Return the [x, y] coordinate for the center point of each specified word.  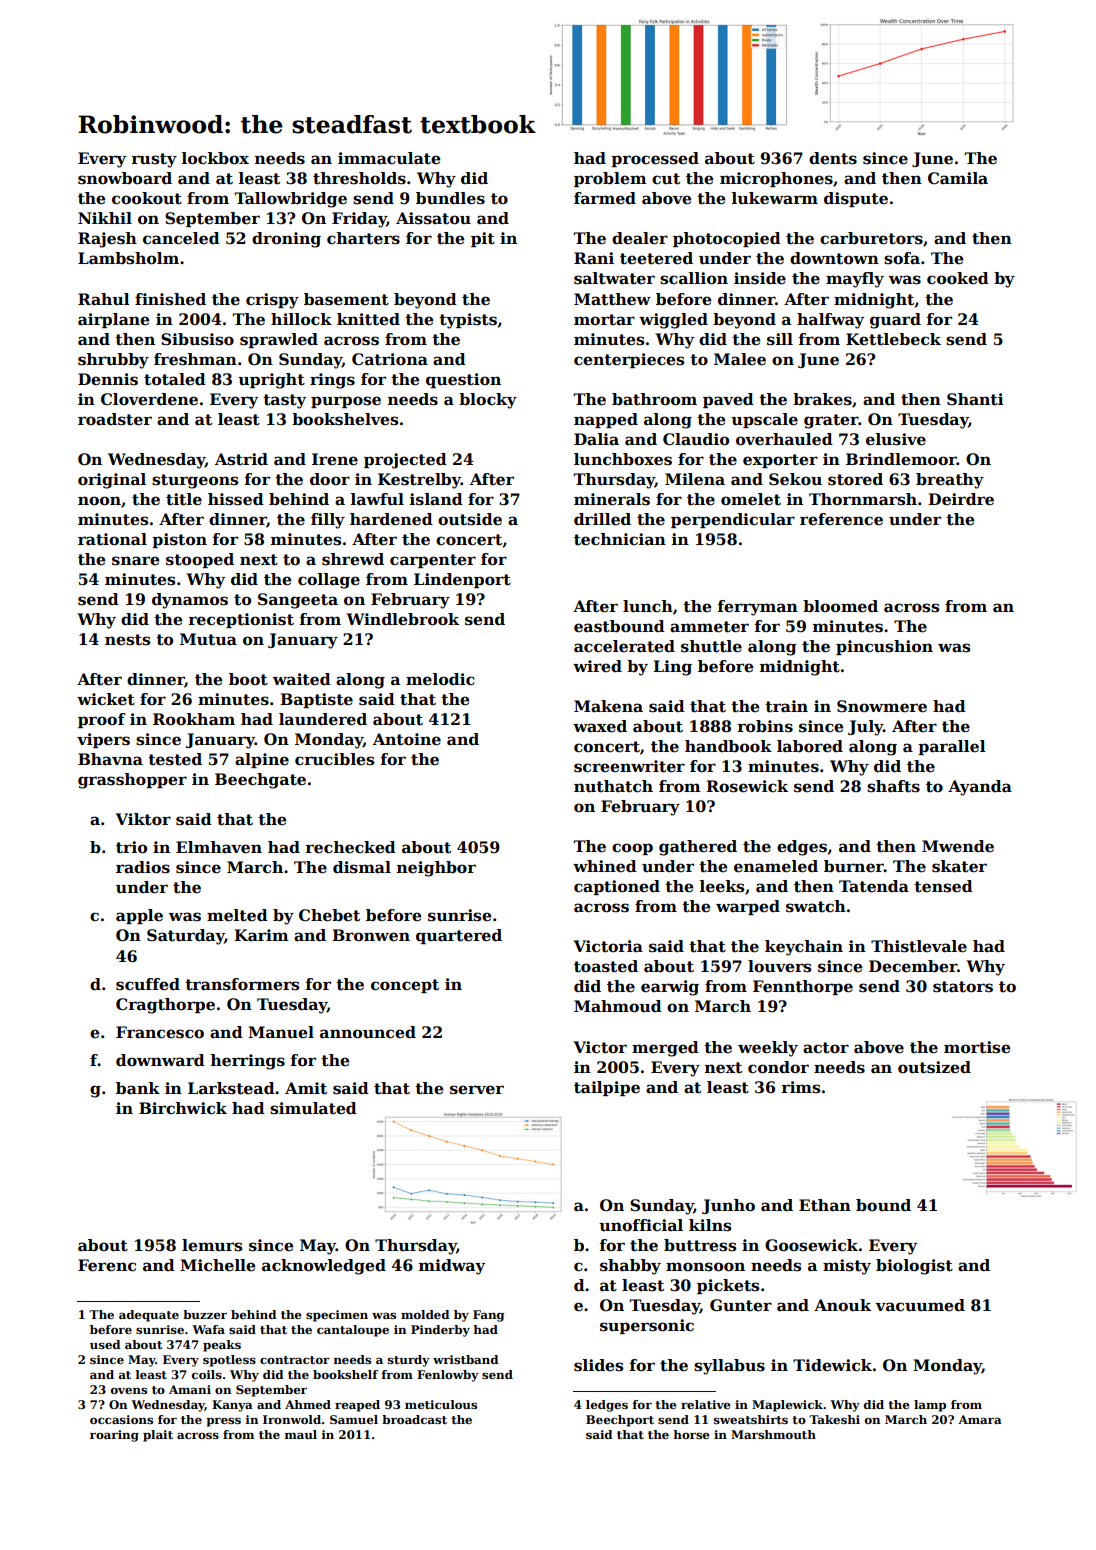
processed [655, 159]
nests [127, 640]
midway [452, 1267]
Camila [958, 178]
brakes [822, 399]
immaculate [389, 158]
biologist [914, 1267]
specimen [337, 1316]
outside [470, 519]
